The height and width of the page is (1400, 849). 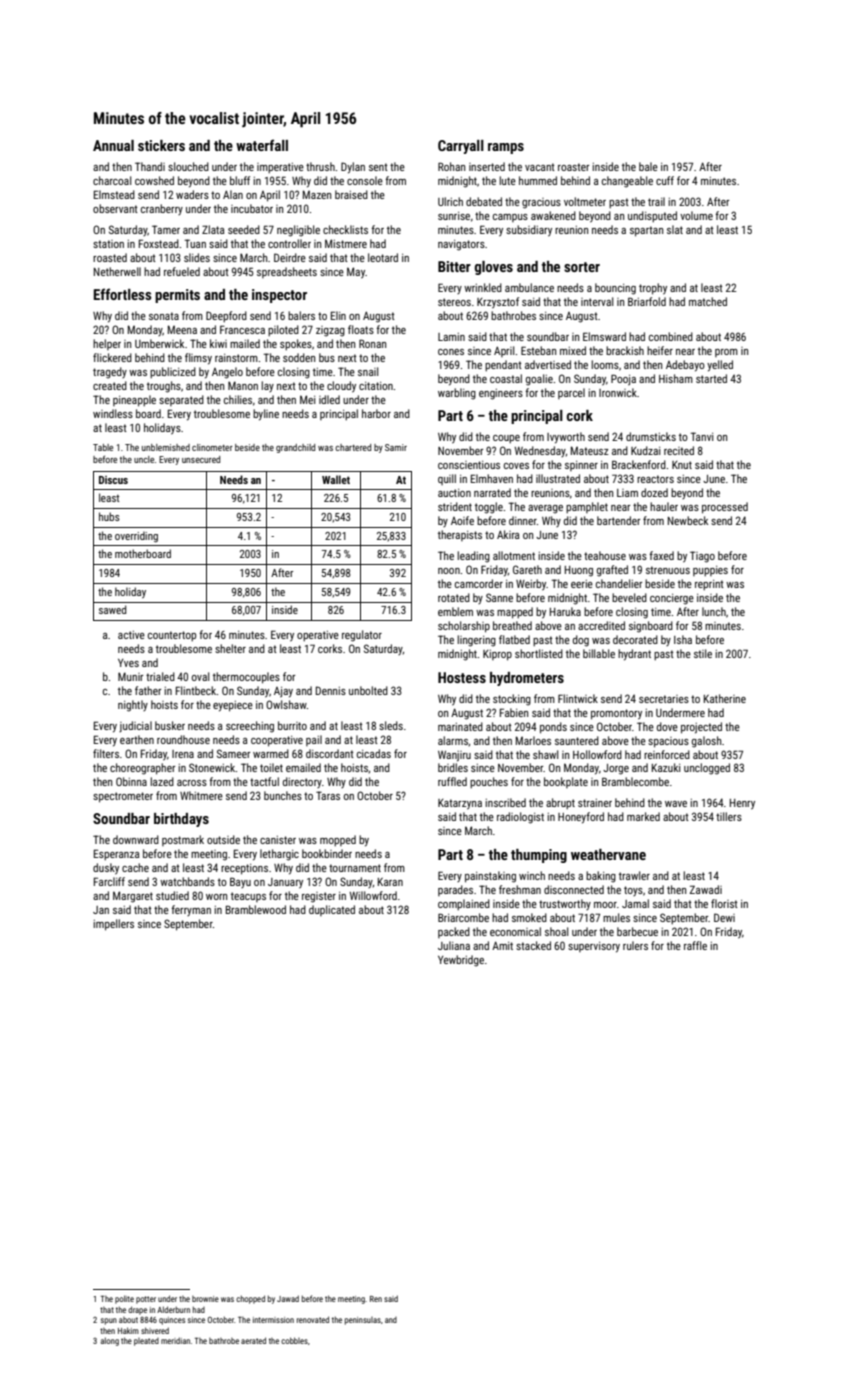 What do you see at coordinates (461, 961) in the page?
I see `Yewbridge` at bounding box center [461, 961].
